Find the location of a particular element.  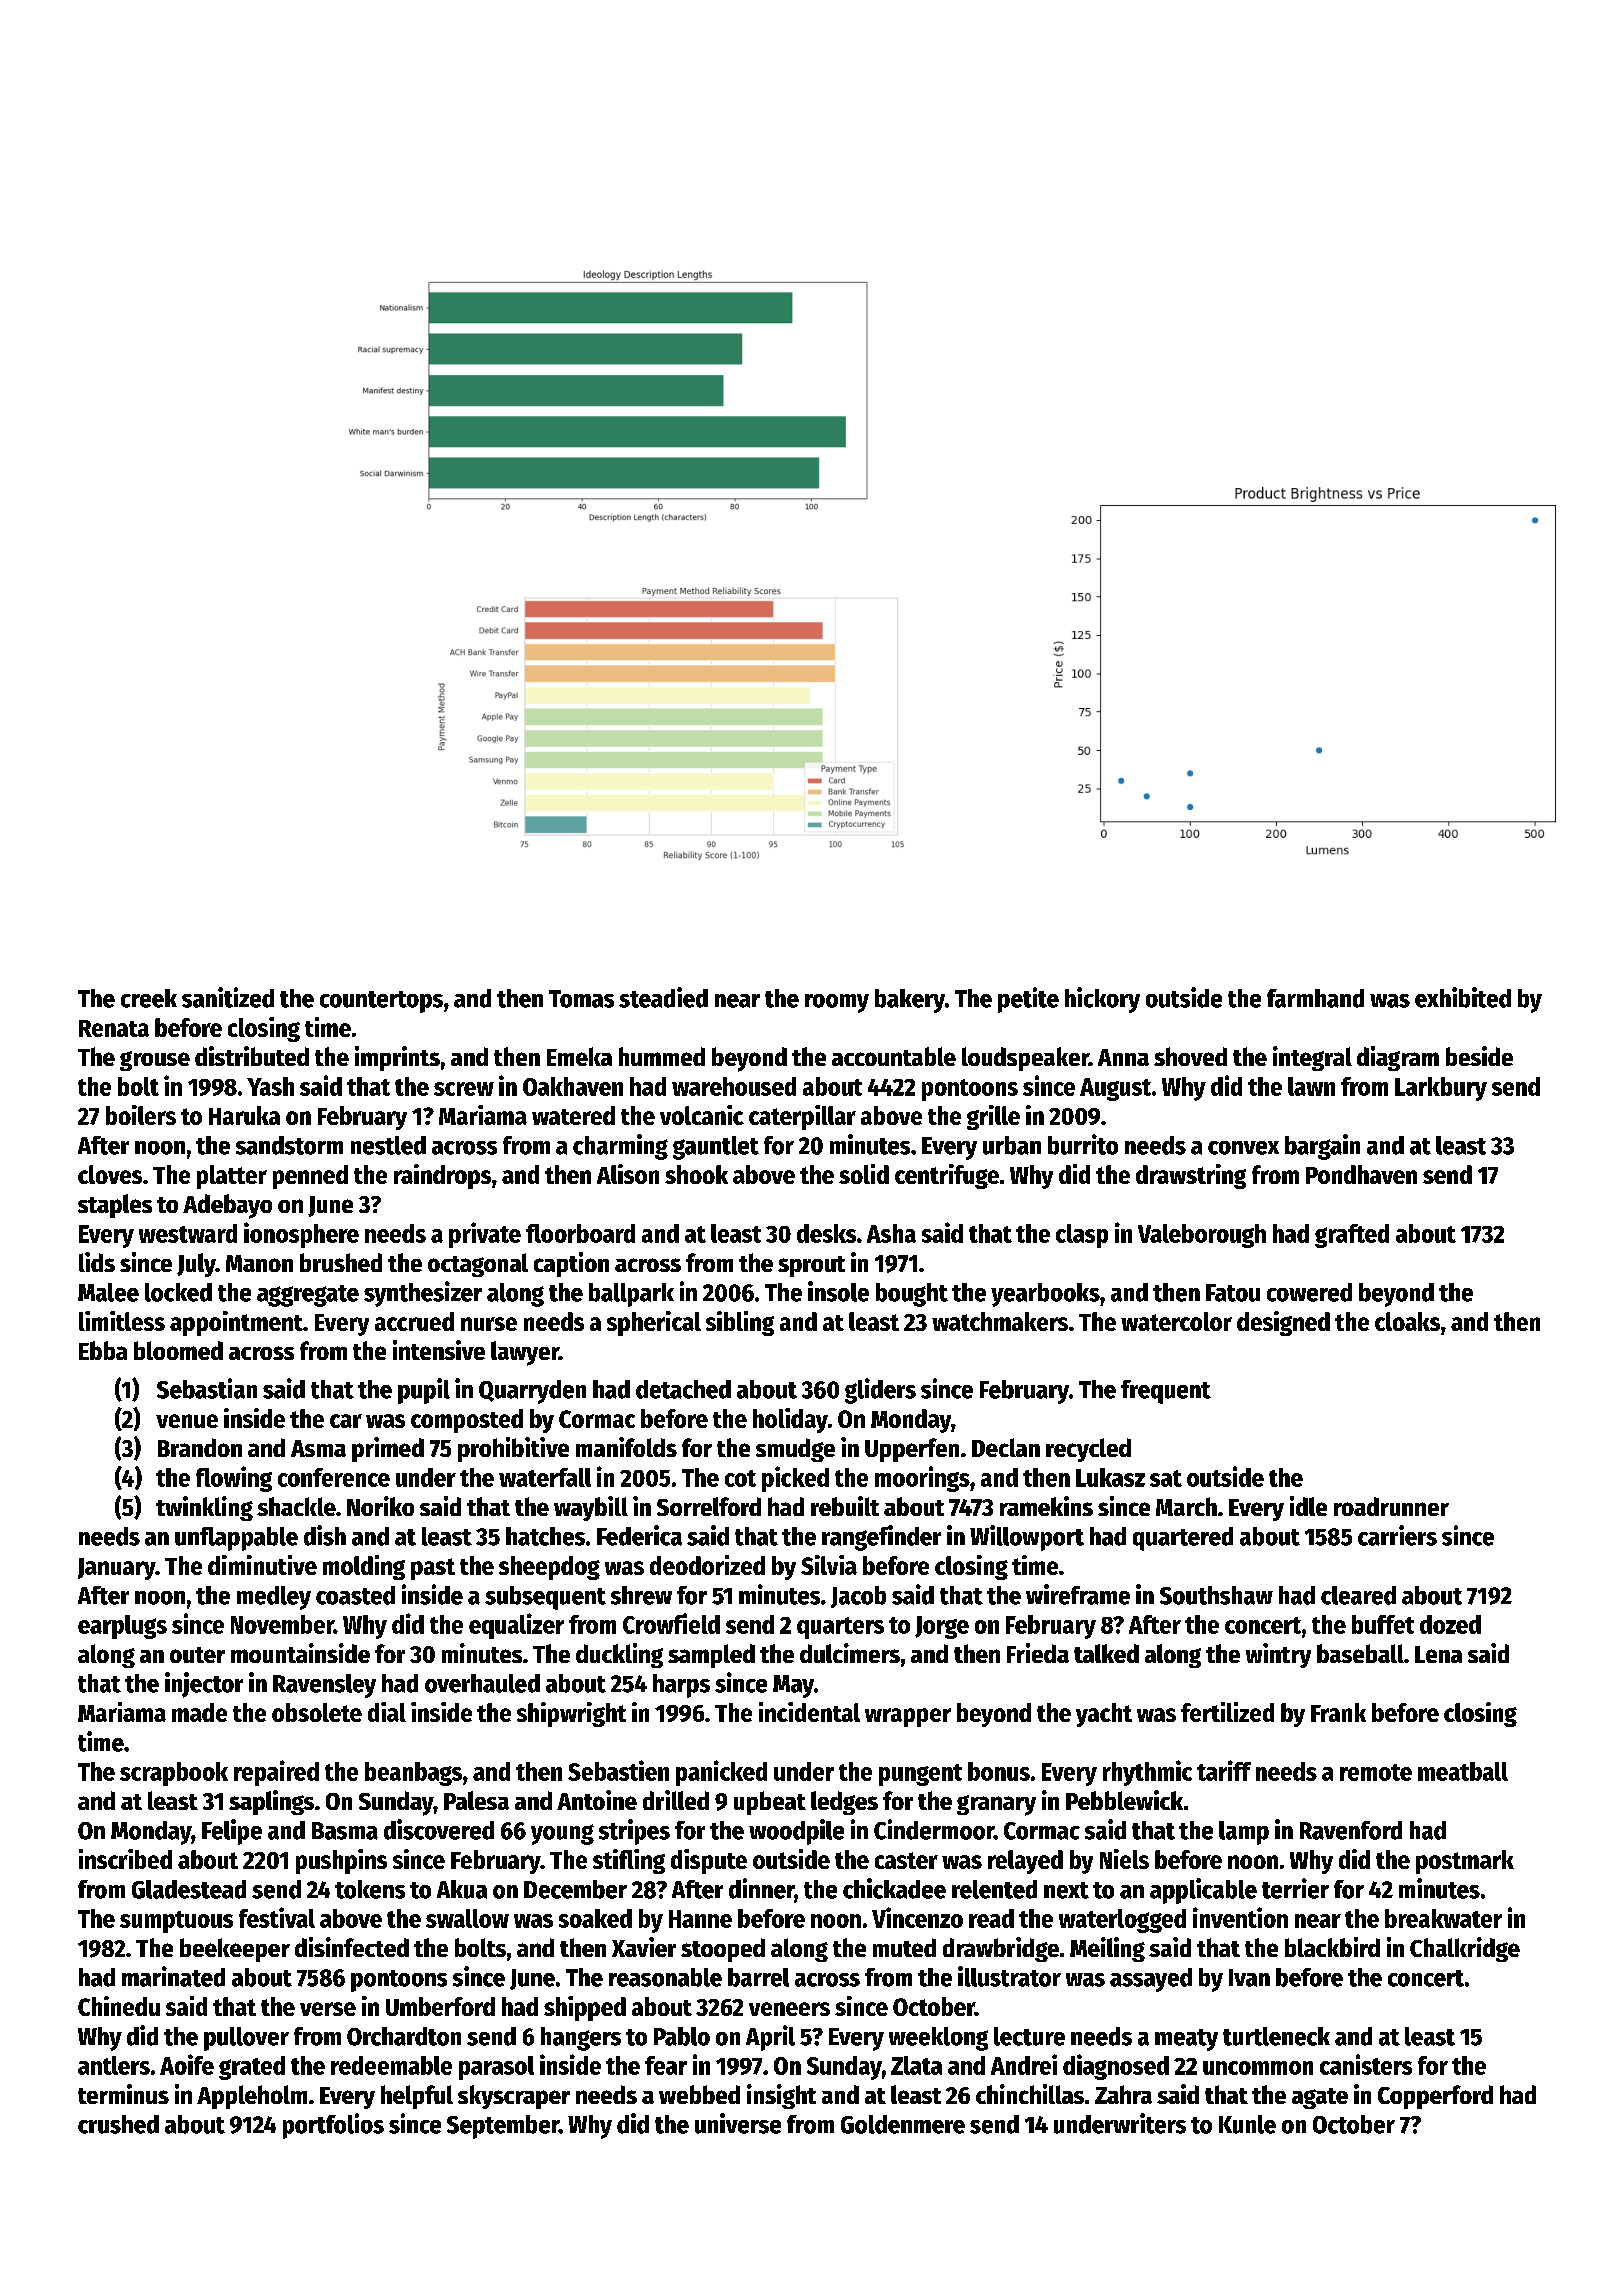

shoved is located at coordinates (1190, 1056).
